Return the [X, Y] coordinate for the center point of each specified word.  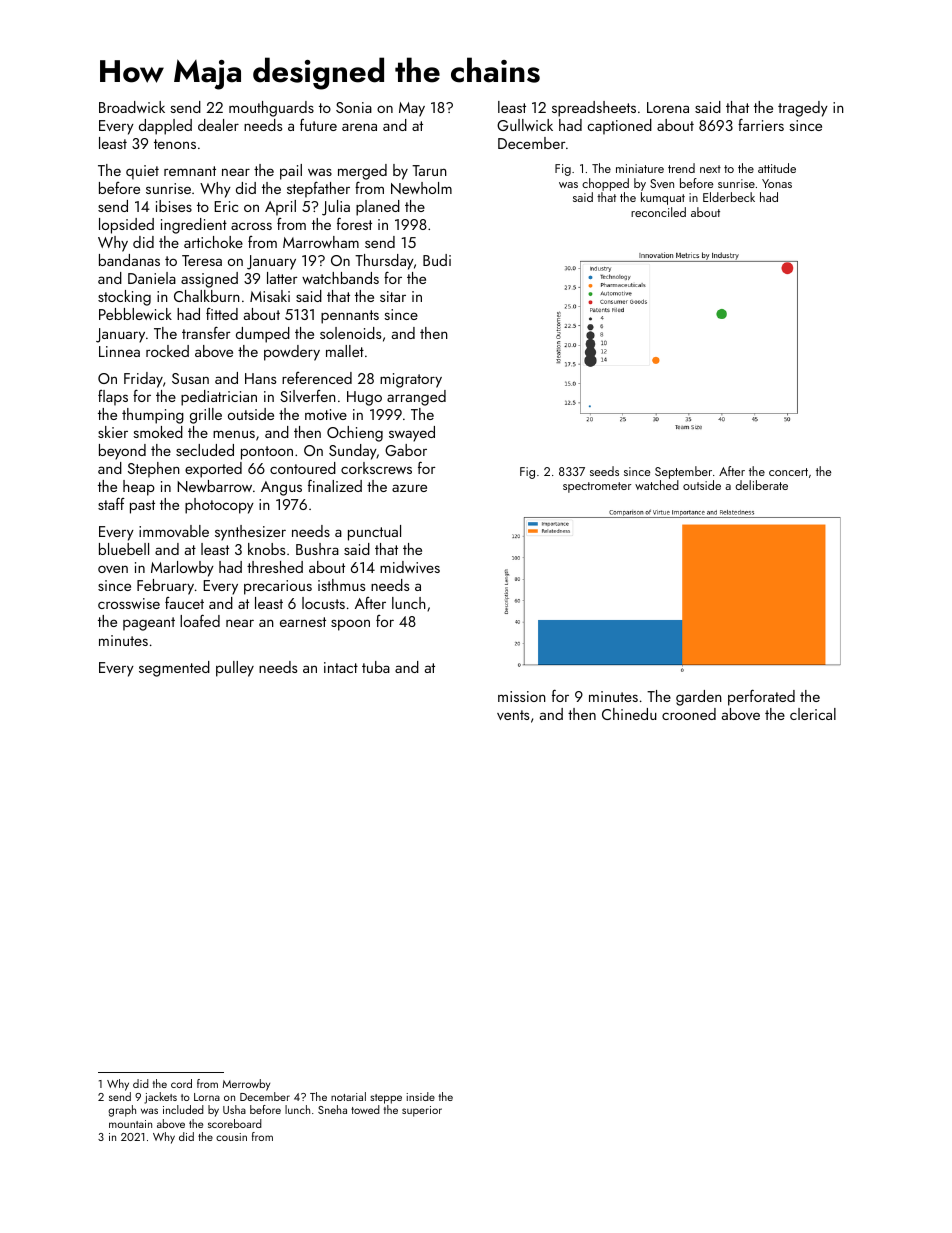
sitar [393, 296]
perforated [761, 697]
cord [181, 1083]
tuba [376, 667]
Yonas [777, 183]
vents [513, 715]
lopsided [126, 226]
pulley [235, 669]
